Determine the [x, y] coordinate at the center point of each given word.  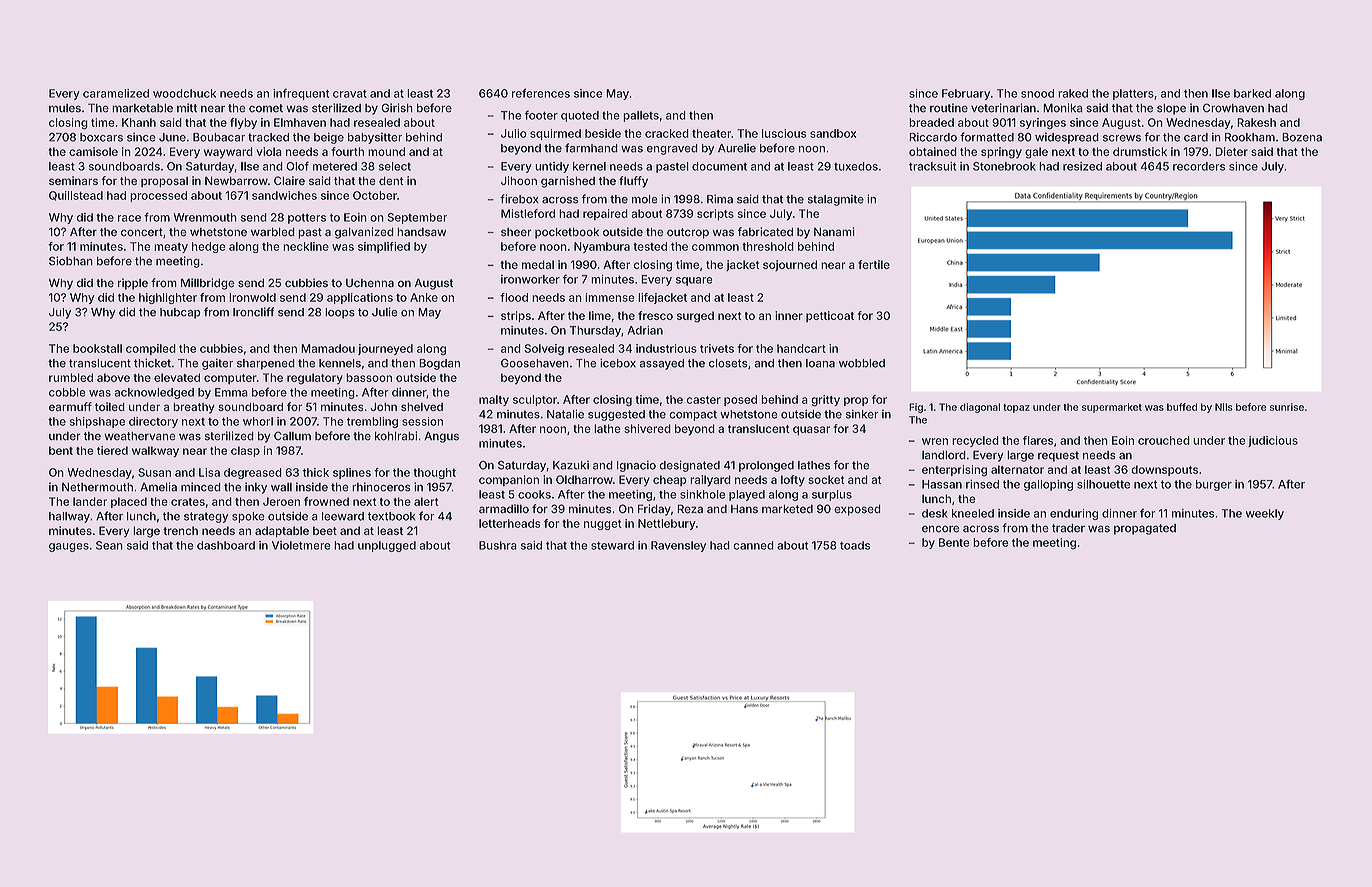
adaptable [282, 532]
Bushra [498, 545]
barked [1252, 93]
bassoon [369, 377]
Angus [441, 437]
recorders [1199, 166]
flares [1038, 440]
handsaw [421, 232]
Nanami [834, 232]
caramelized [116, 93]
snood [1037, 93]
